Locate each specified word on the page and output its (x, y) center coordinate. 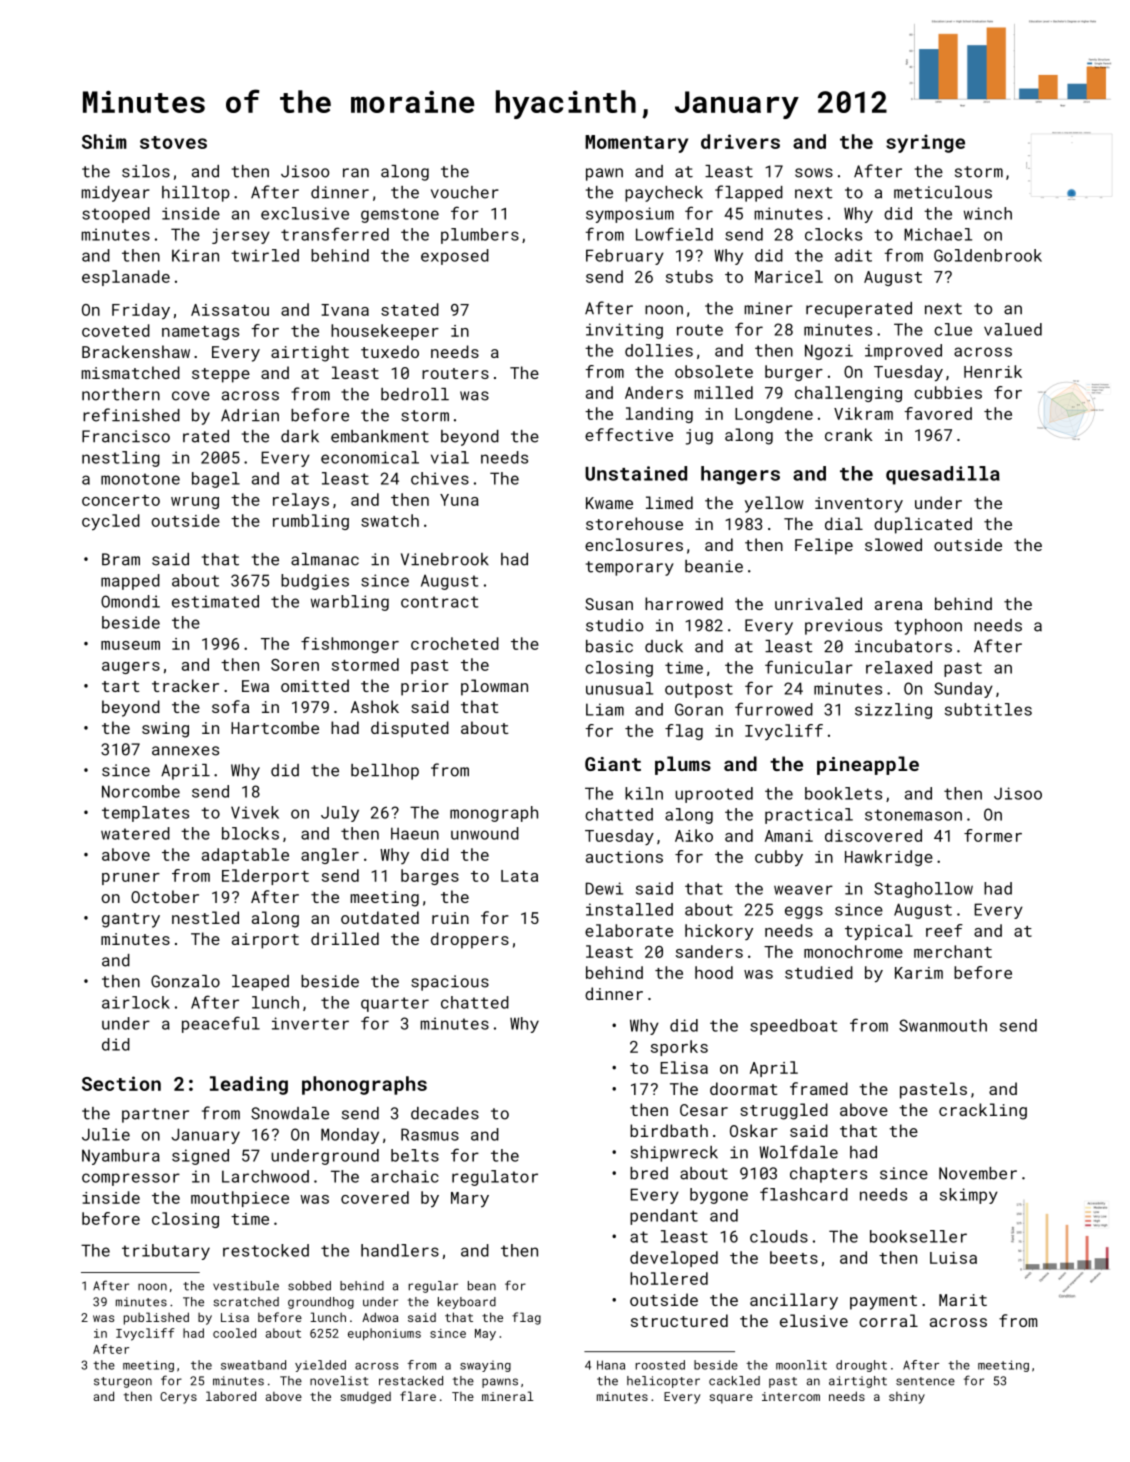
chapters (828, 1175)
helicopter (663, 1382)
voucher (465, 192)
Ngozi (829, 352)
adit (853, 255)
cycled (111, 522)
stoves (173, 142)
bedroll (415, 394)
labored (231, 1396)
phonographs (364, 1085)
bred (649, 1173)
